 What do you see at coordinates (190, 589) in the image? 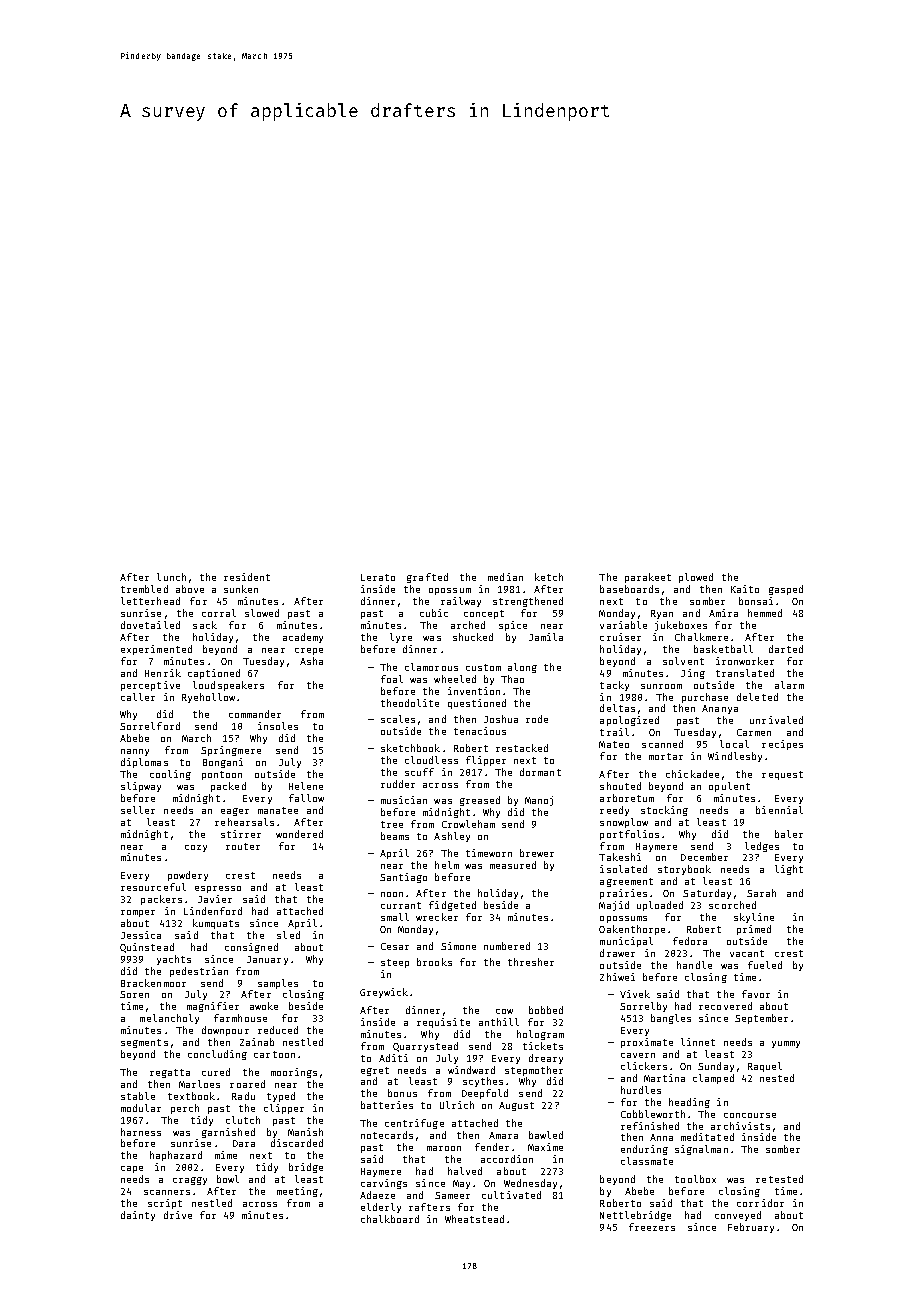
I see `above` at bounding box center [190, 589].
